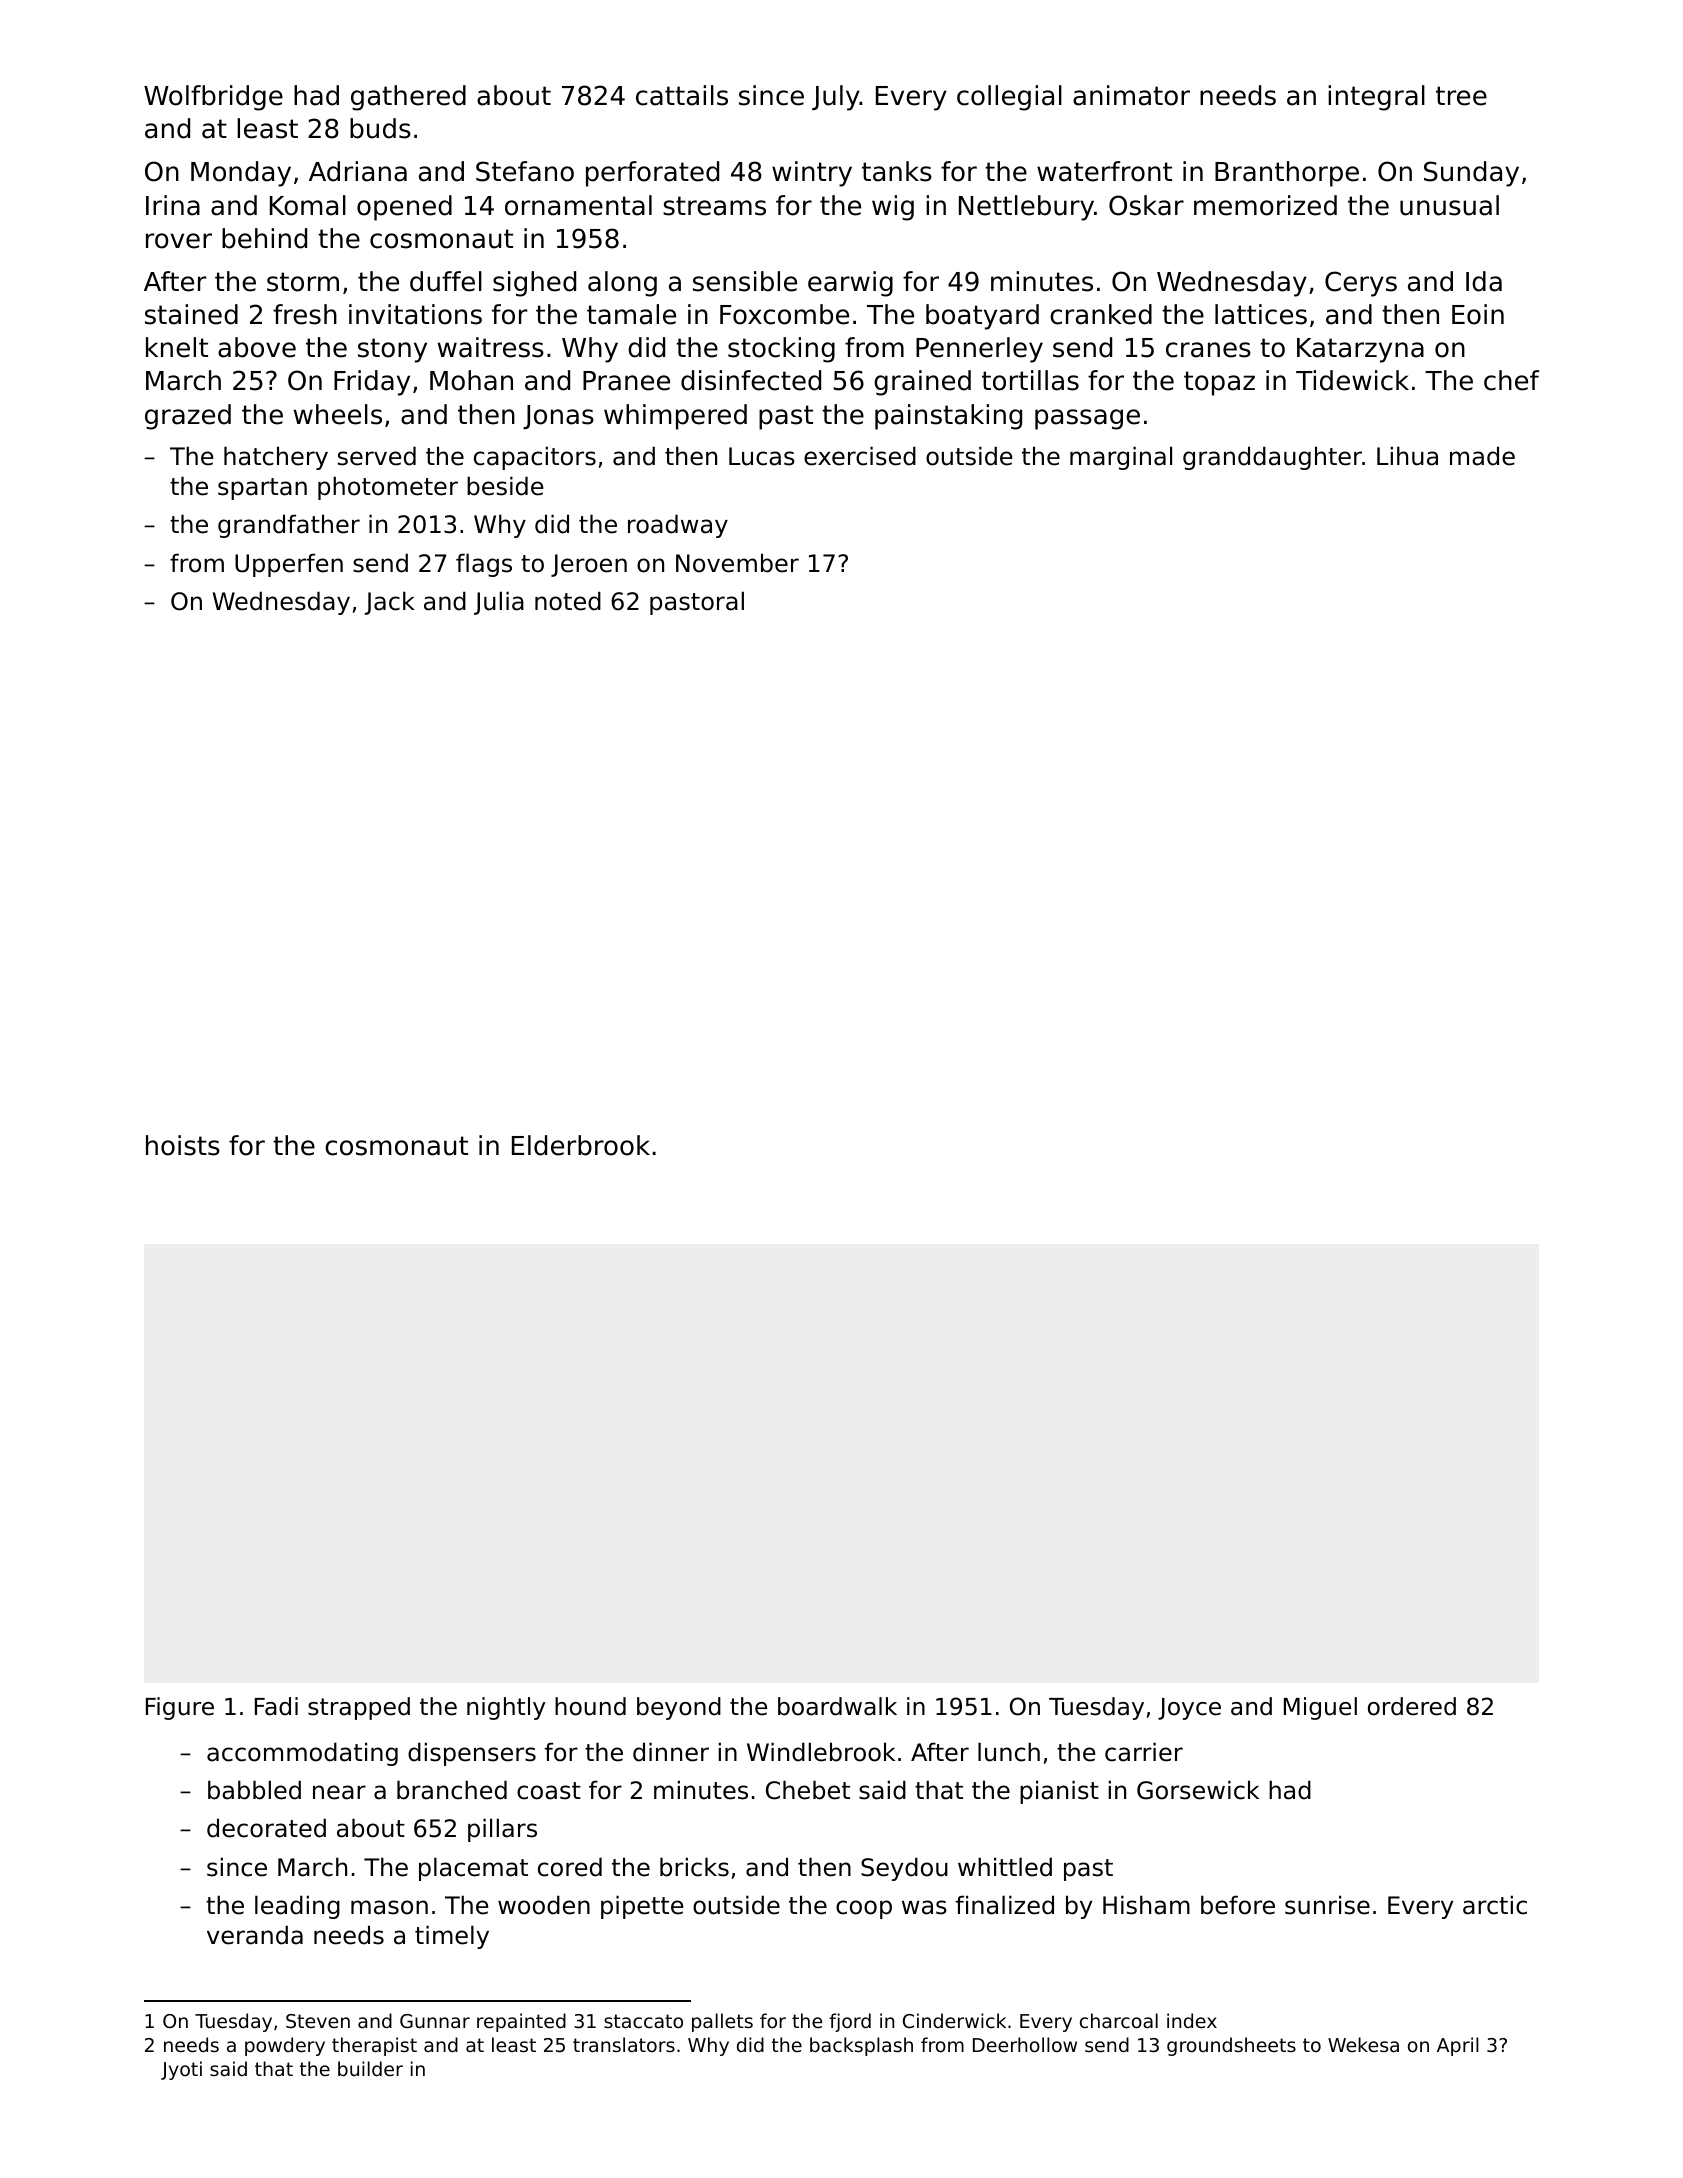  I want to click on gathered, so click(408, 98).
